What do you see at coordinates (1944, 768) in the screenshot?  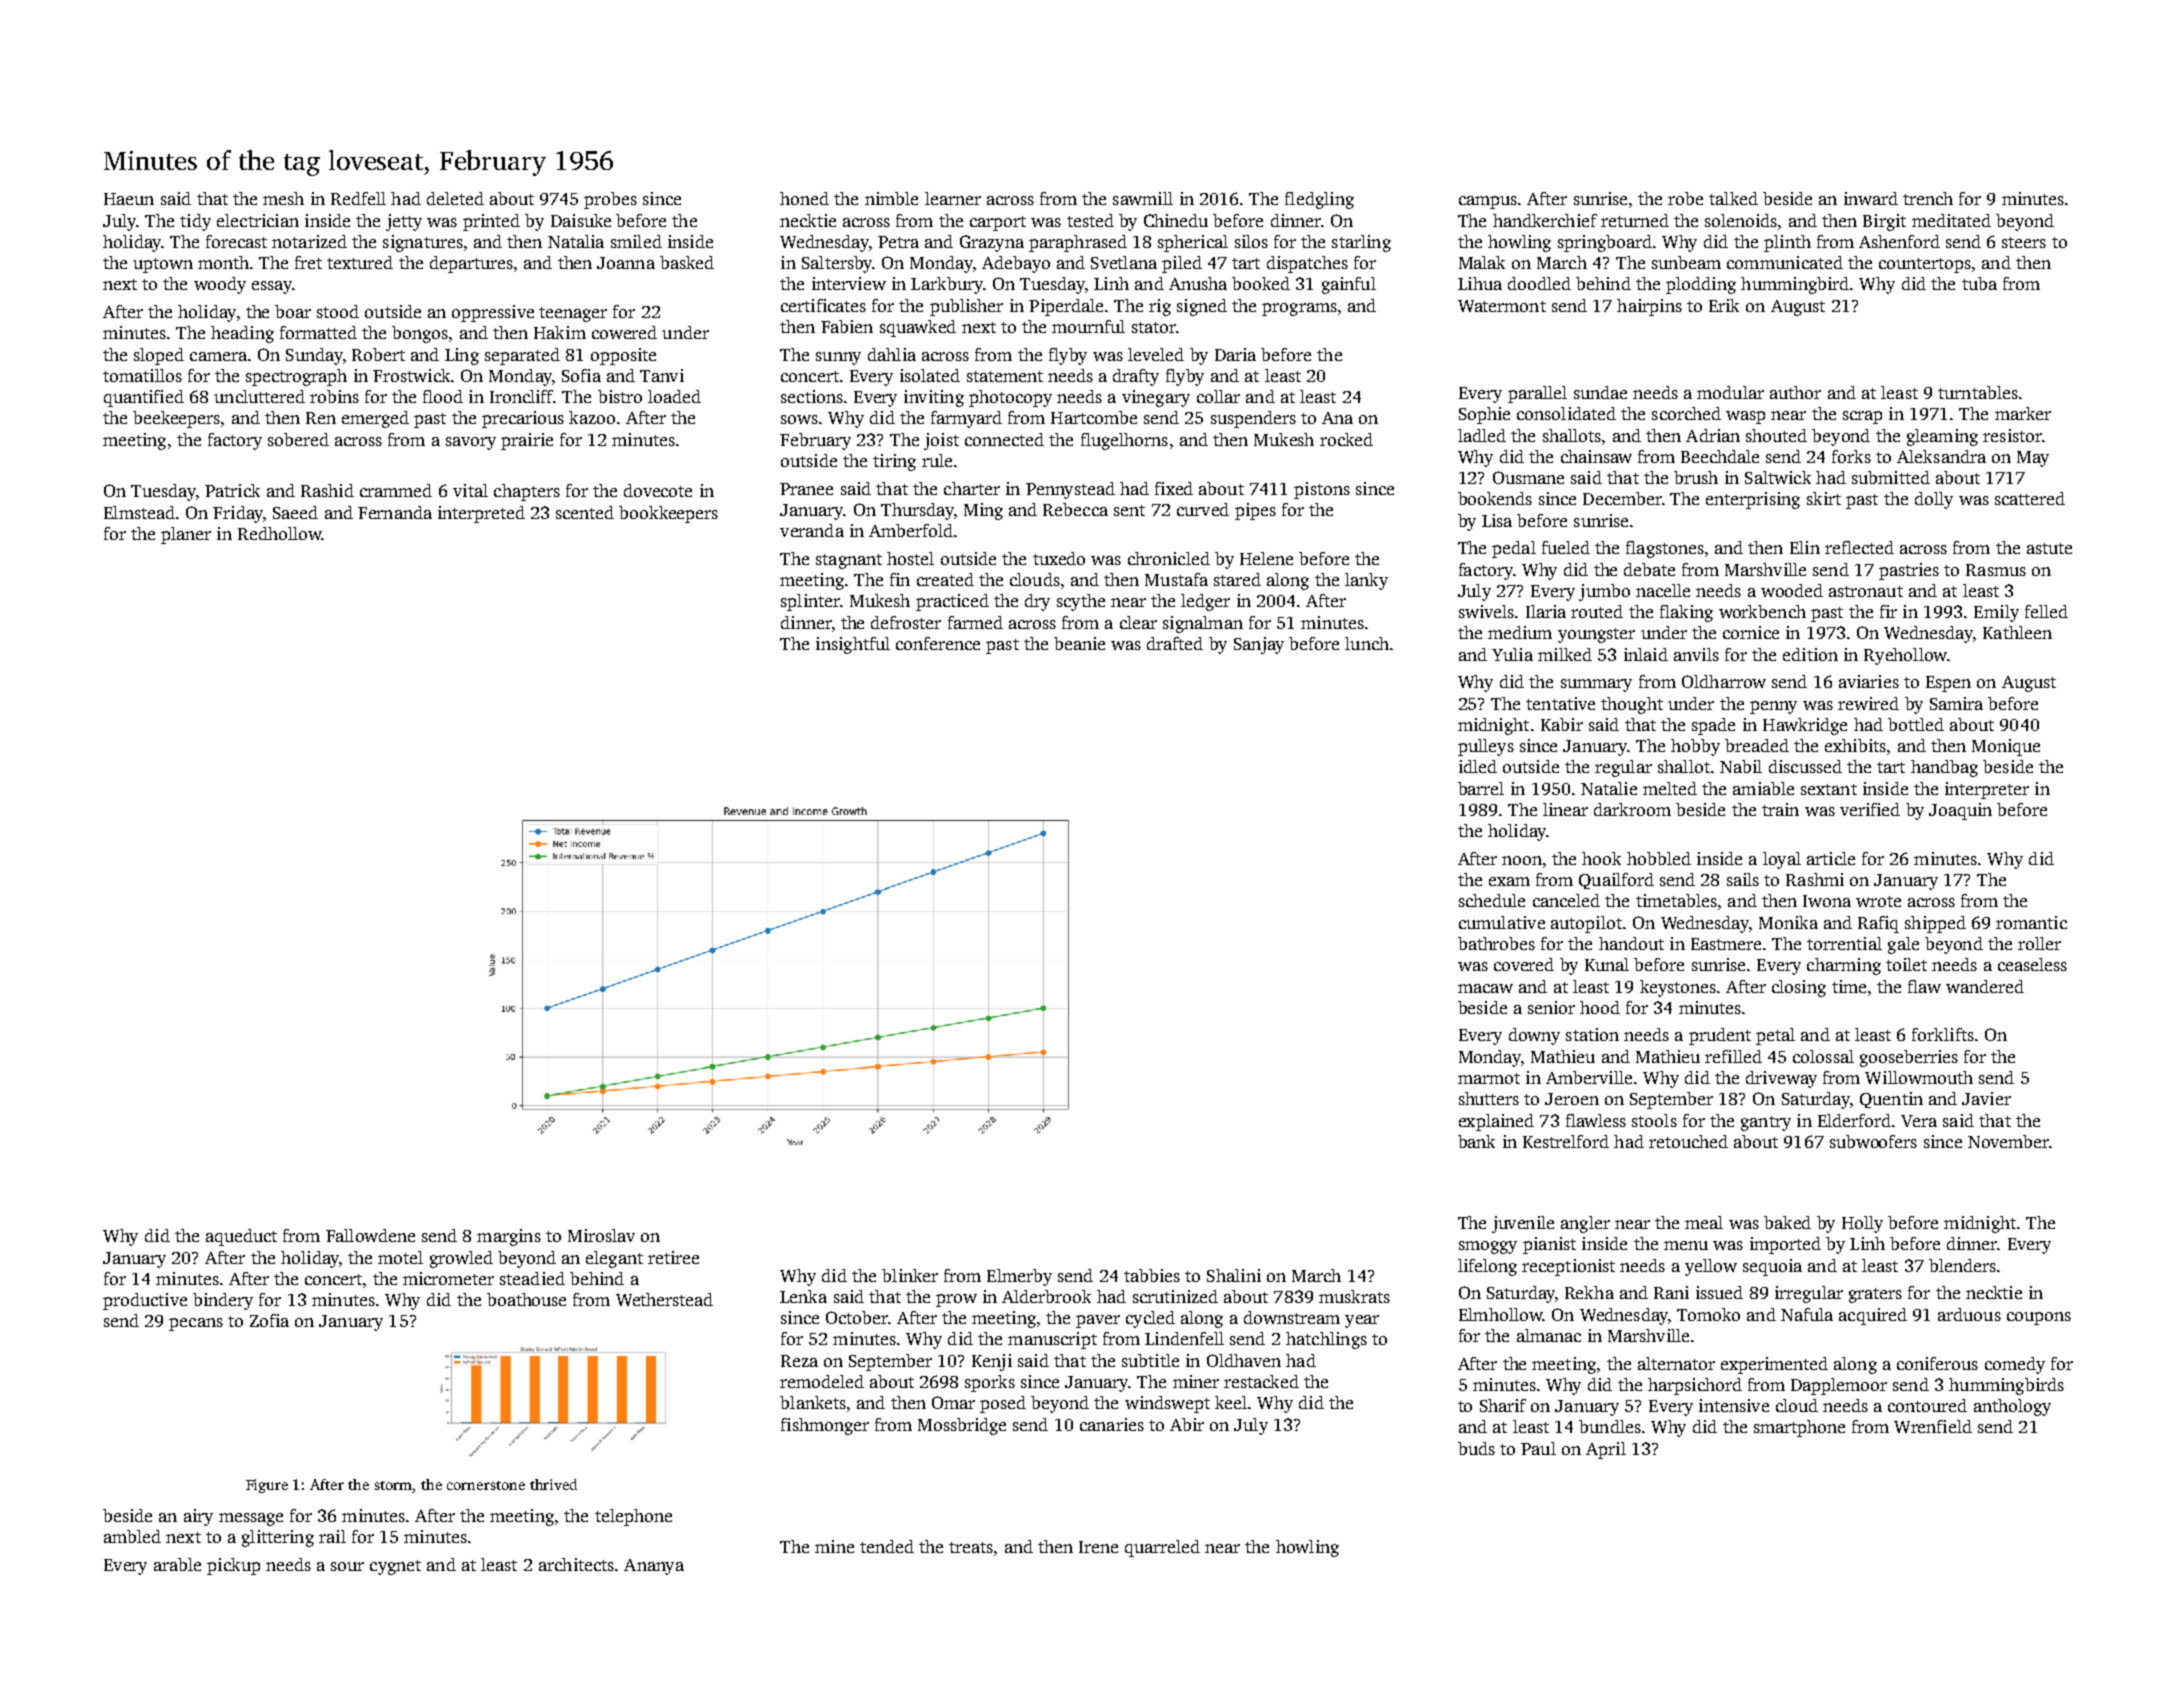 I see `handbag` at bounding box center [1944, 768].
